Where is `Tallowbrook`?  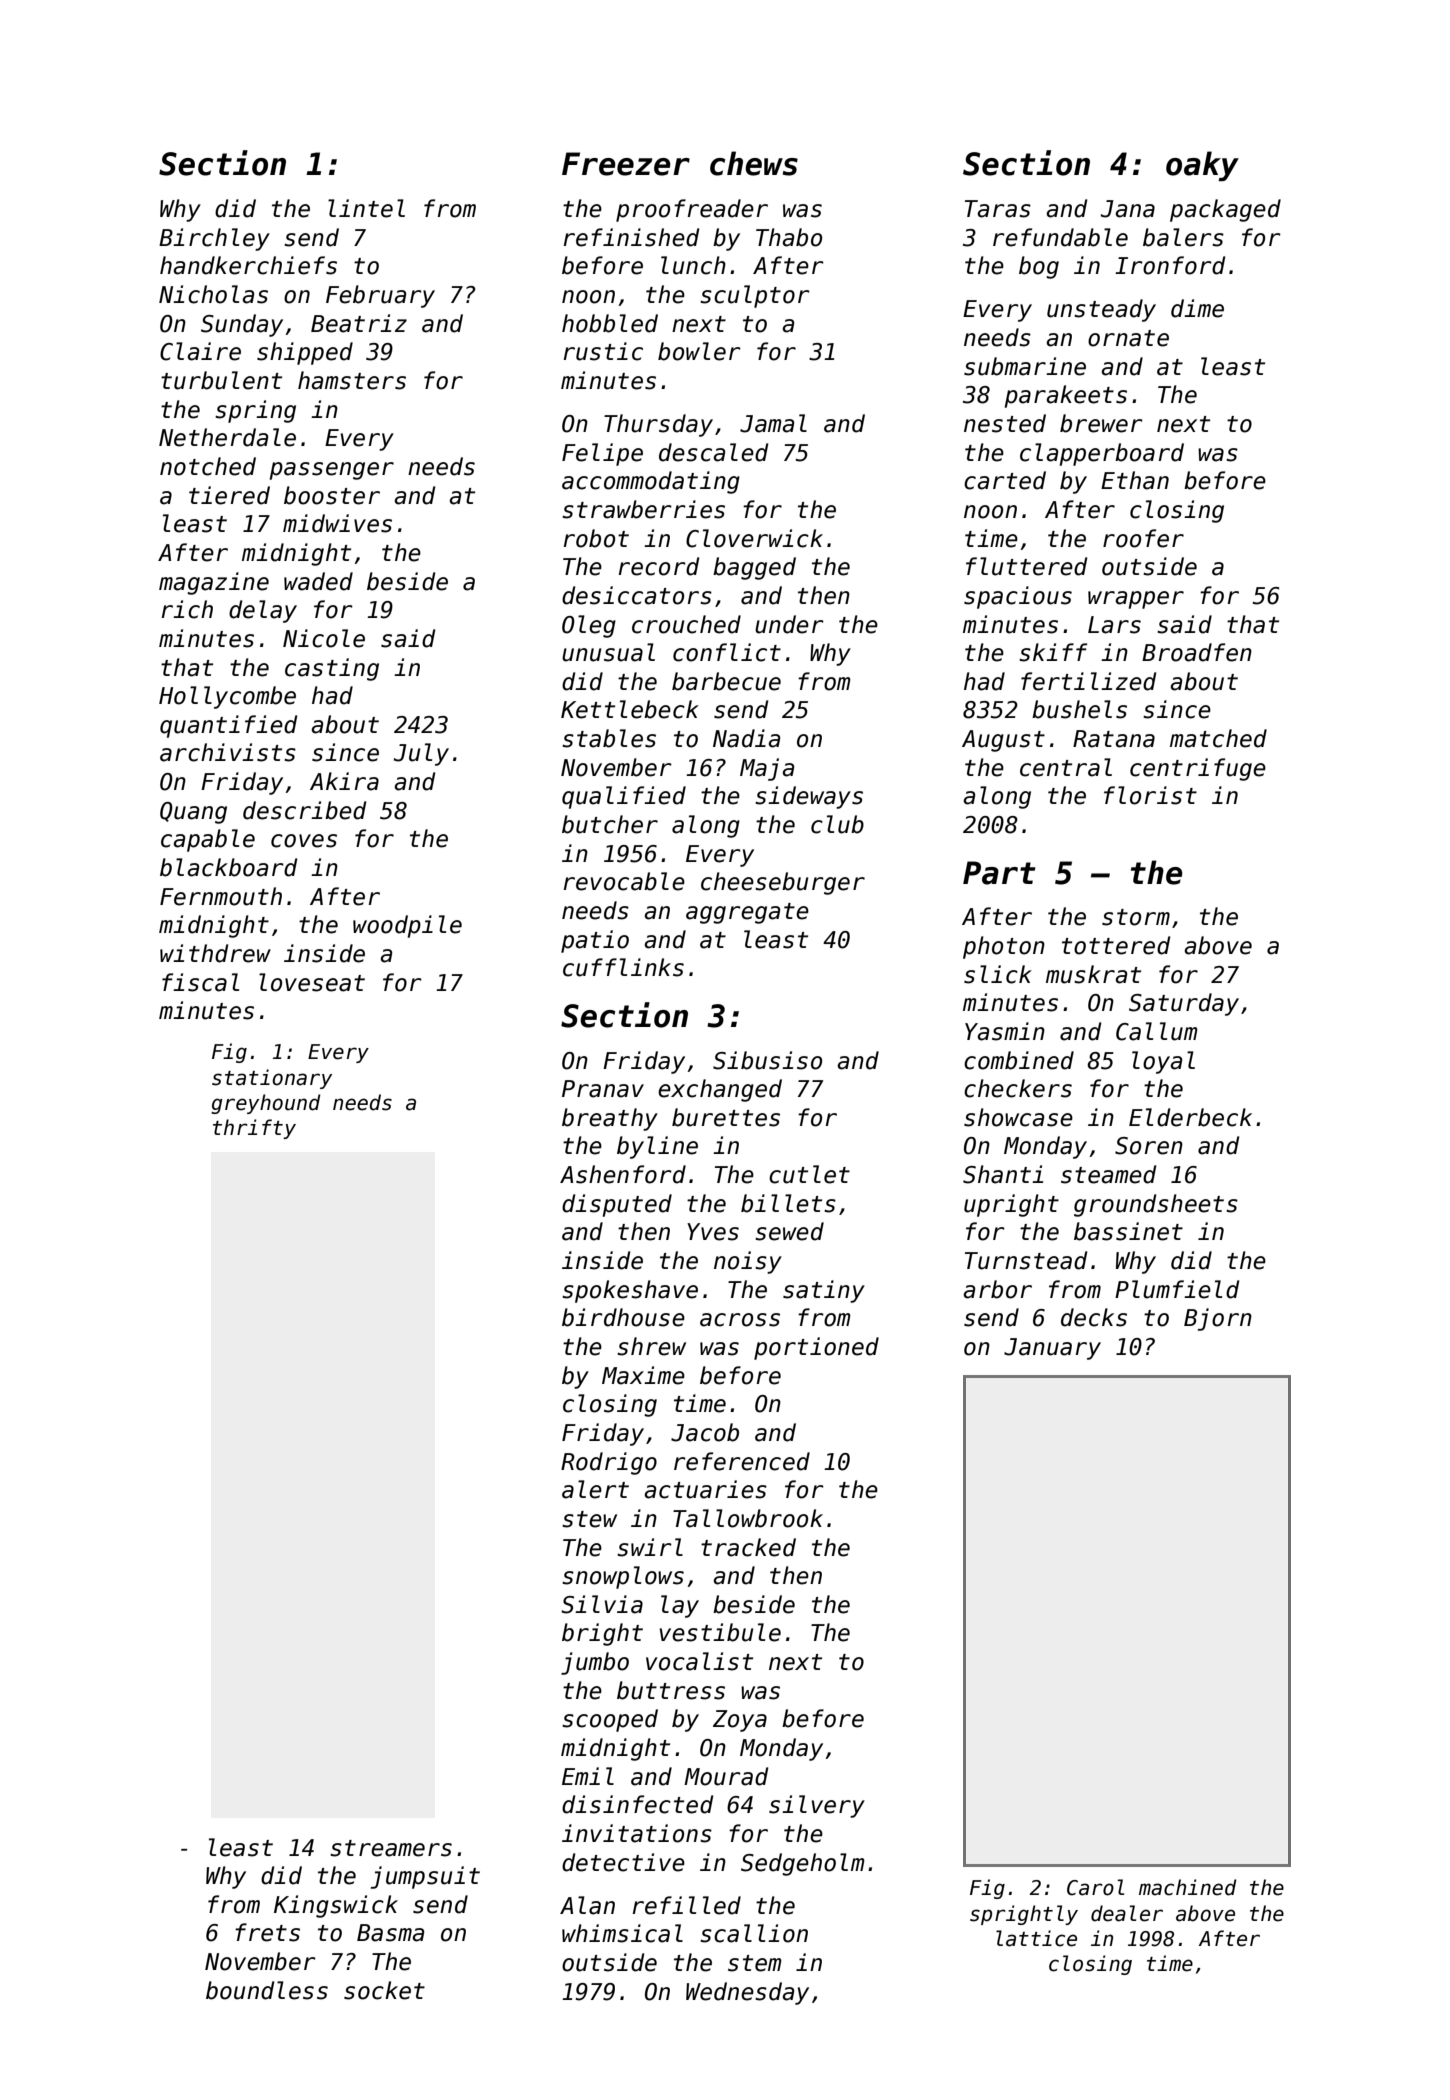
Tallowbrook is located at coordinates (748, 1518).
